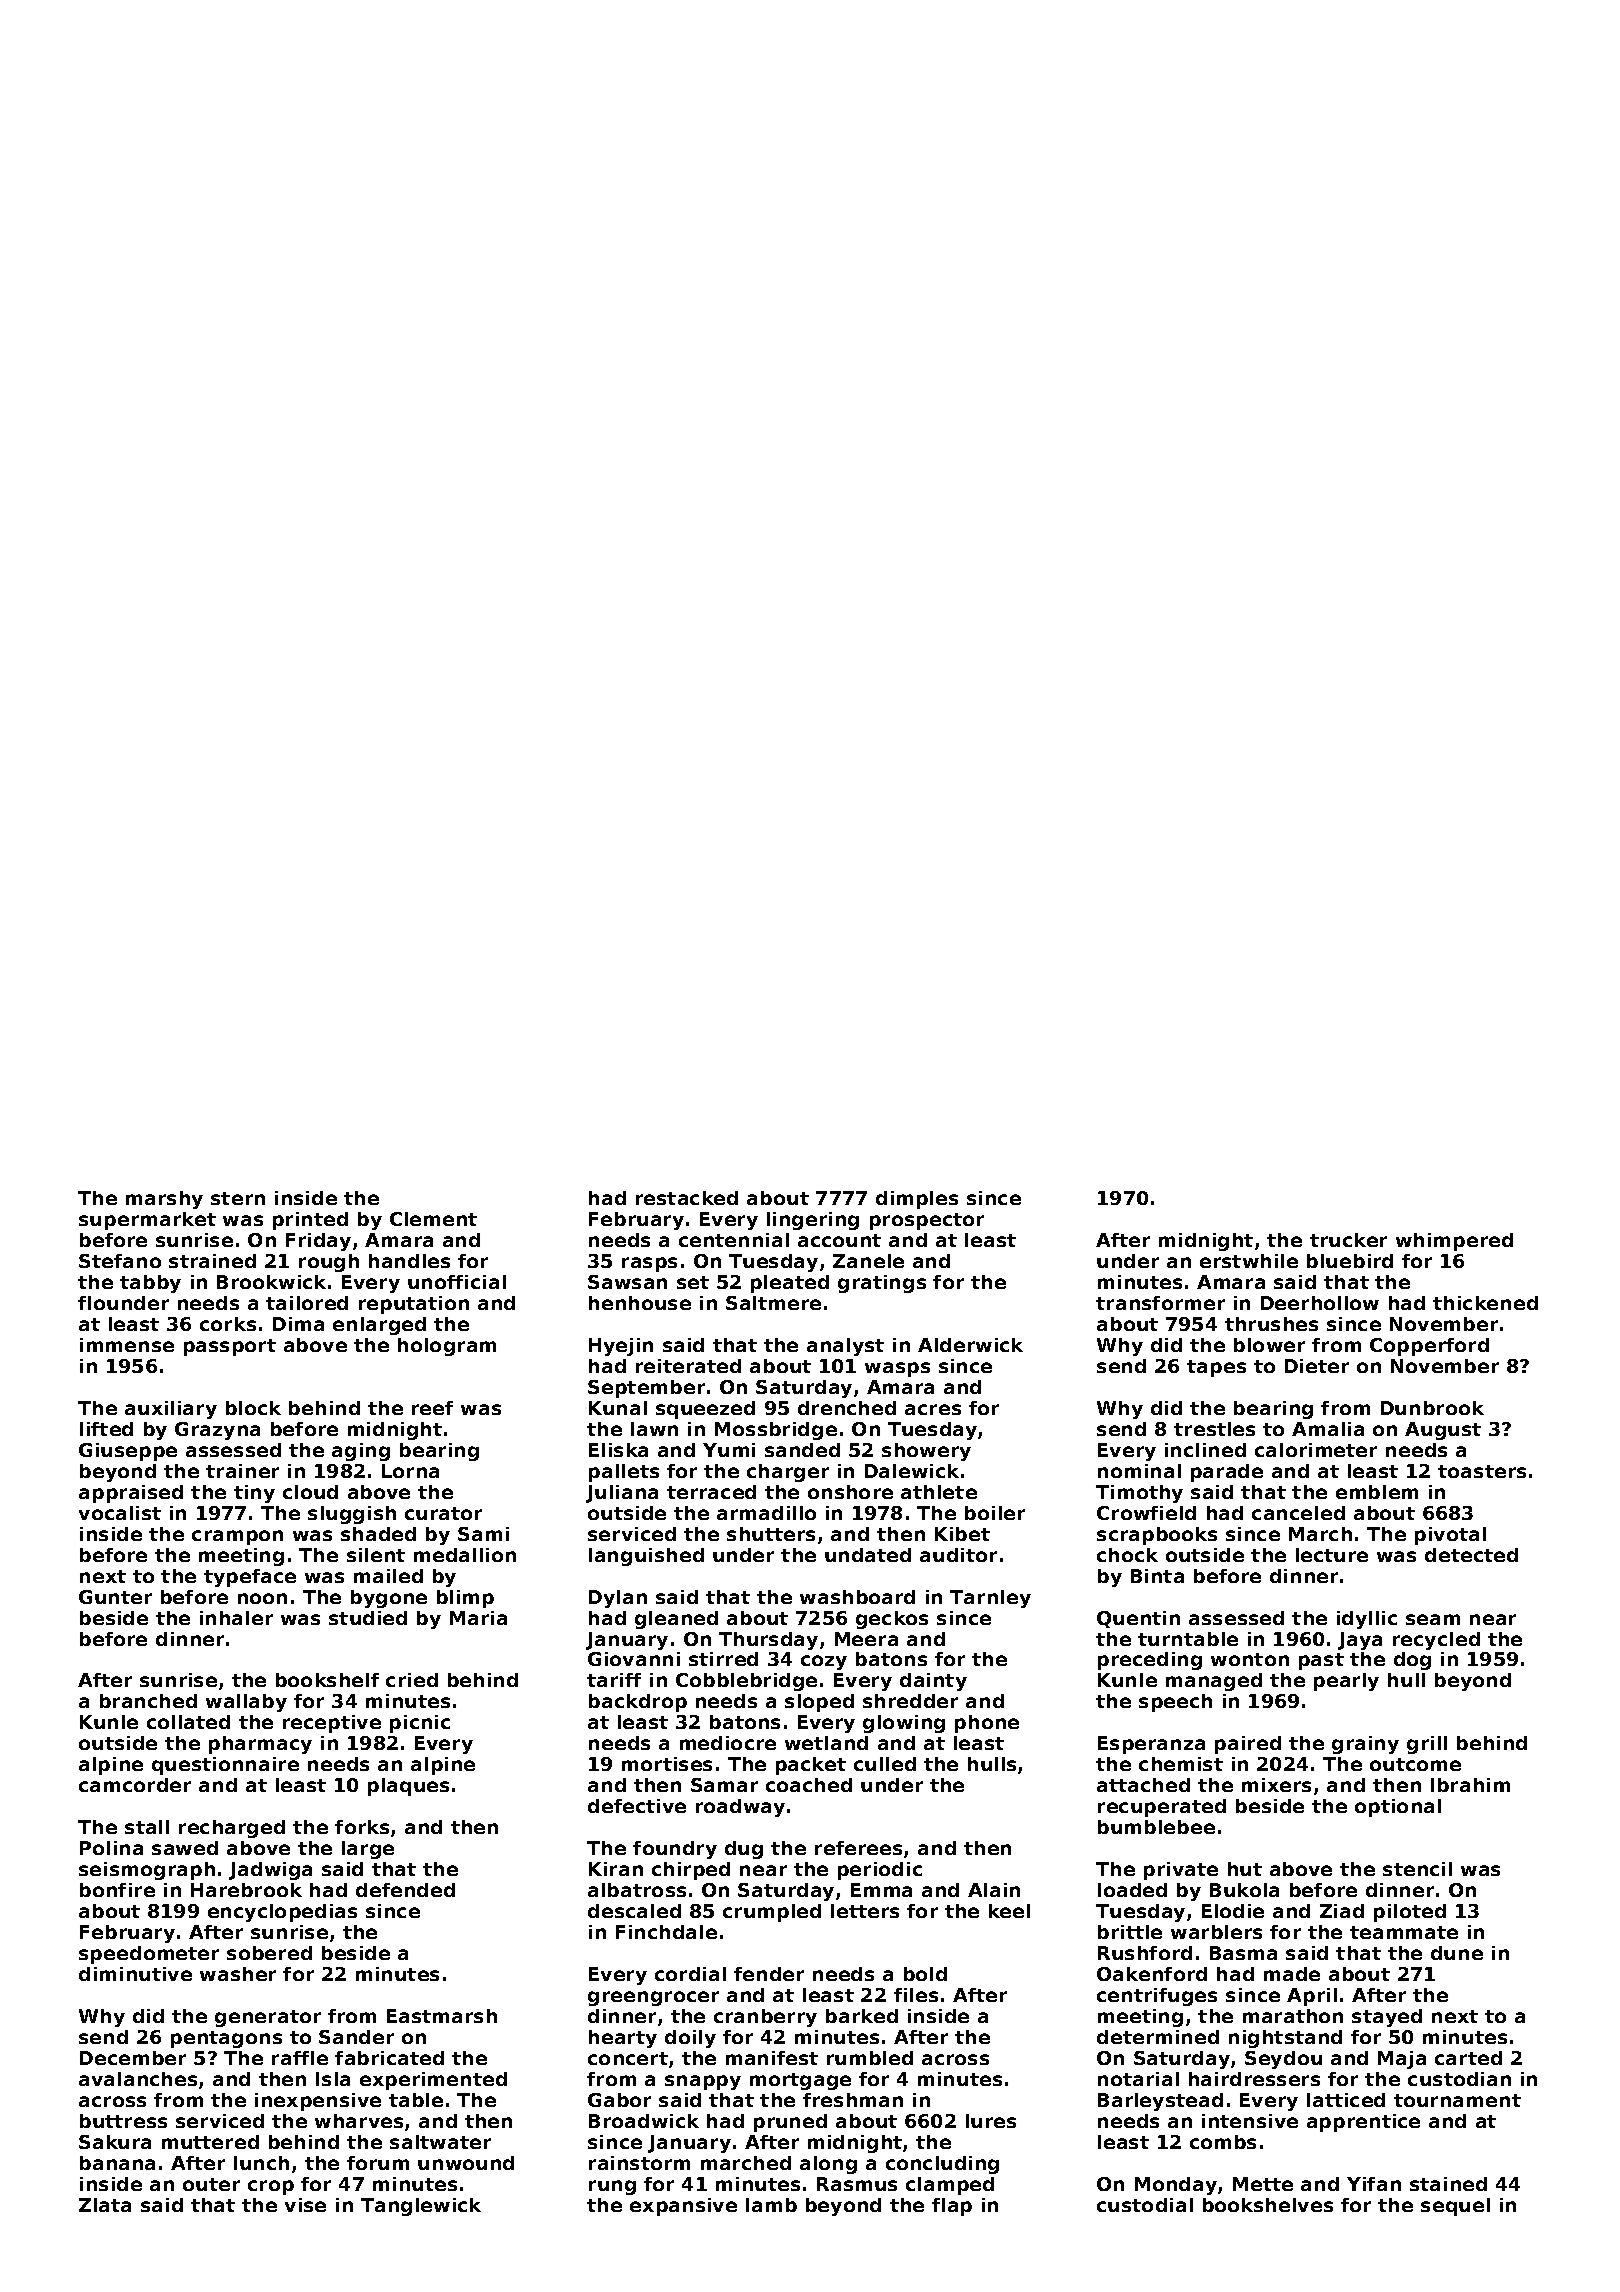 This screenshot has height=2292, width=1620. I want to click on letters, so click(865, 1911).
